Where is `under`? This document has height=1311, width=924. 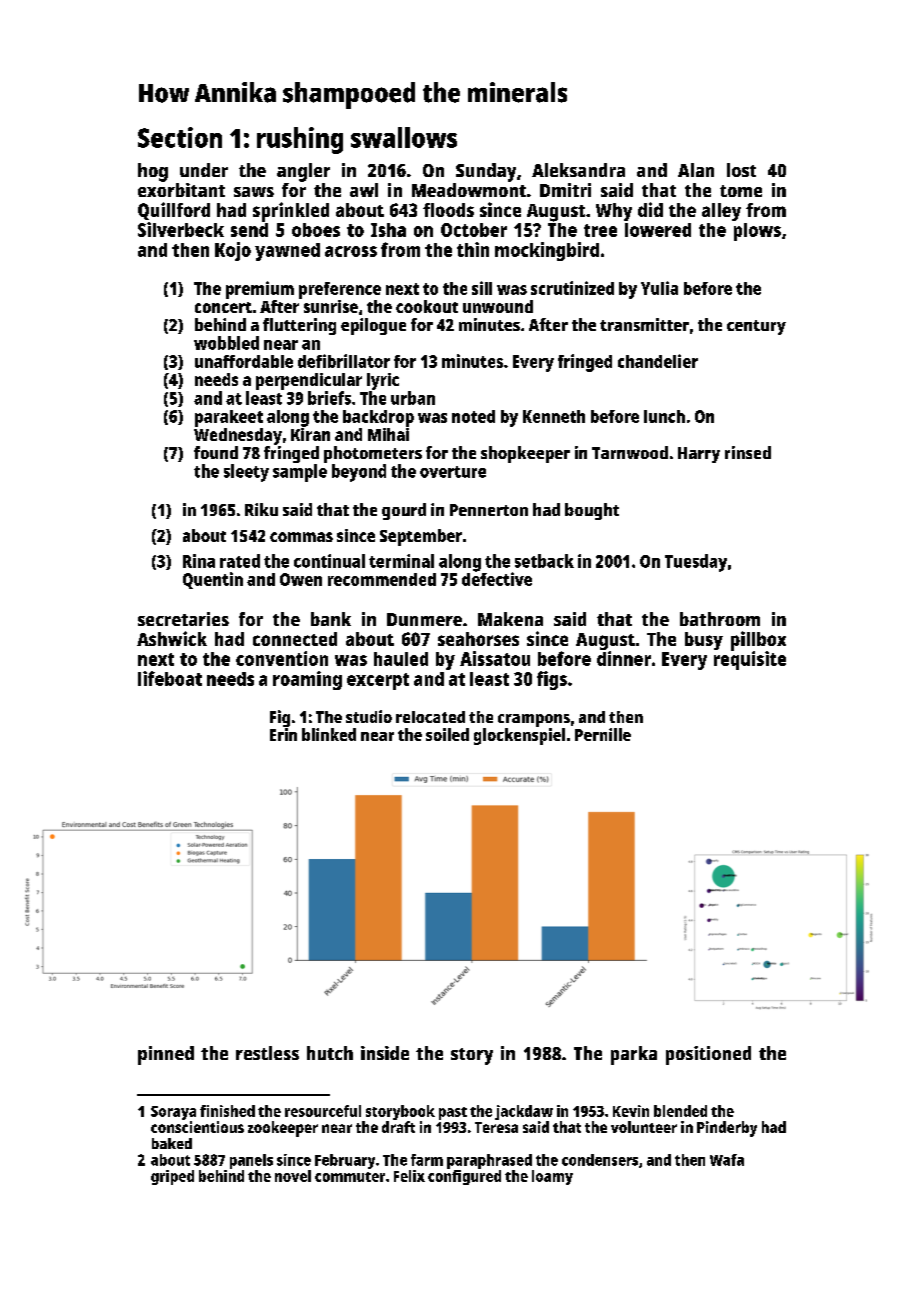
under is located at coordinates (204, 170).
